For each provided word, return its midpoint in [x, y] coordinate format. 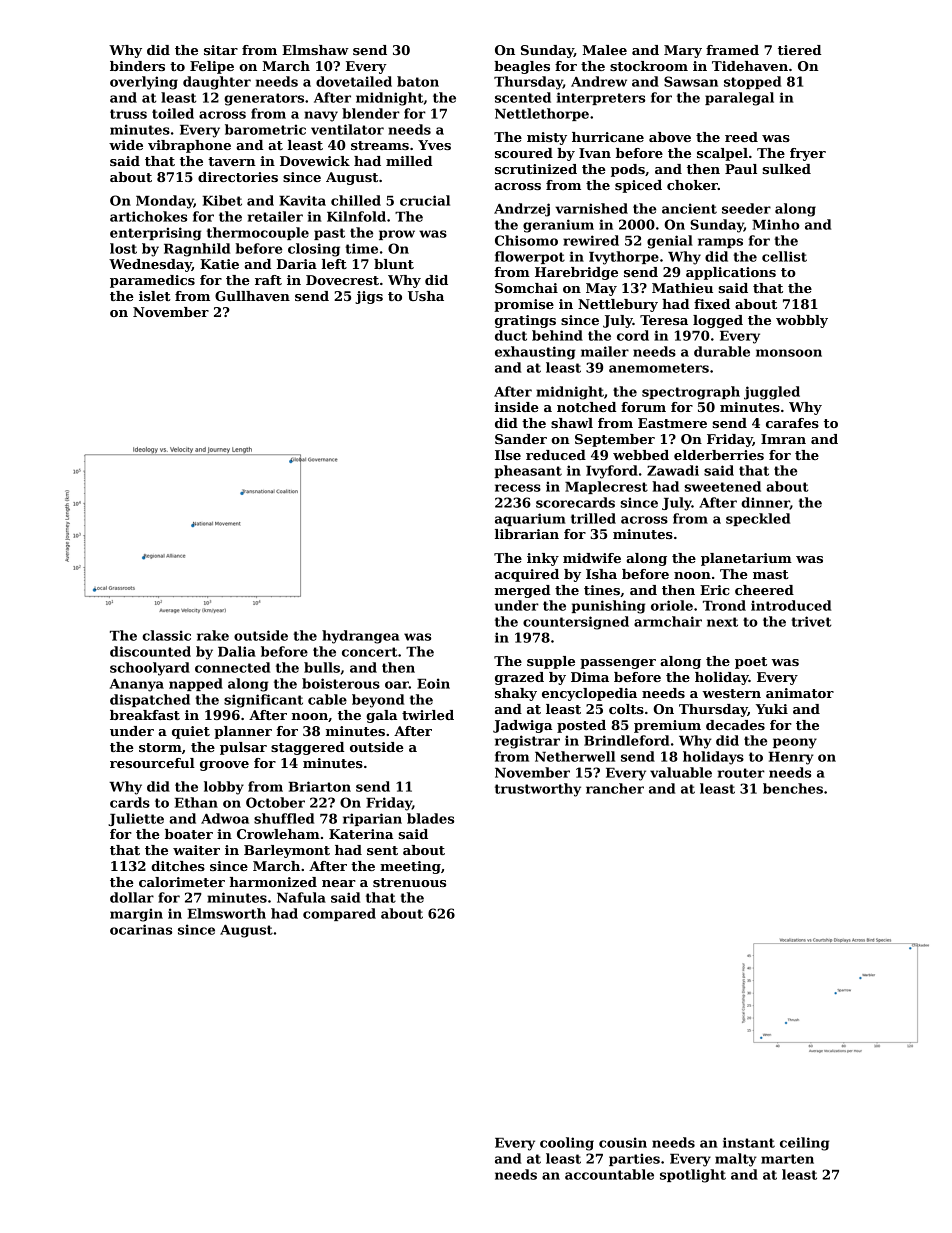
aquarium [530, 519]
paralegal [739, 99]
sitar [221, 50]
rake [213, 635]
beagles [522, 67]
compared [339, 914]
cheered [764, 590]
